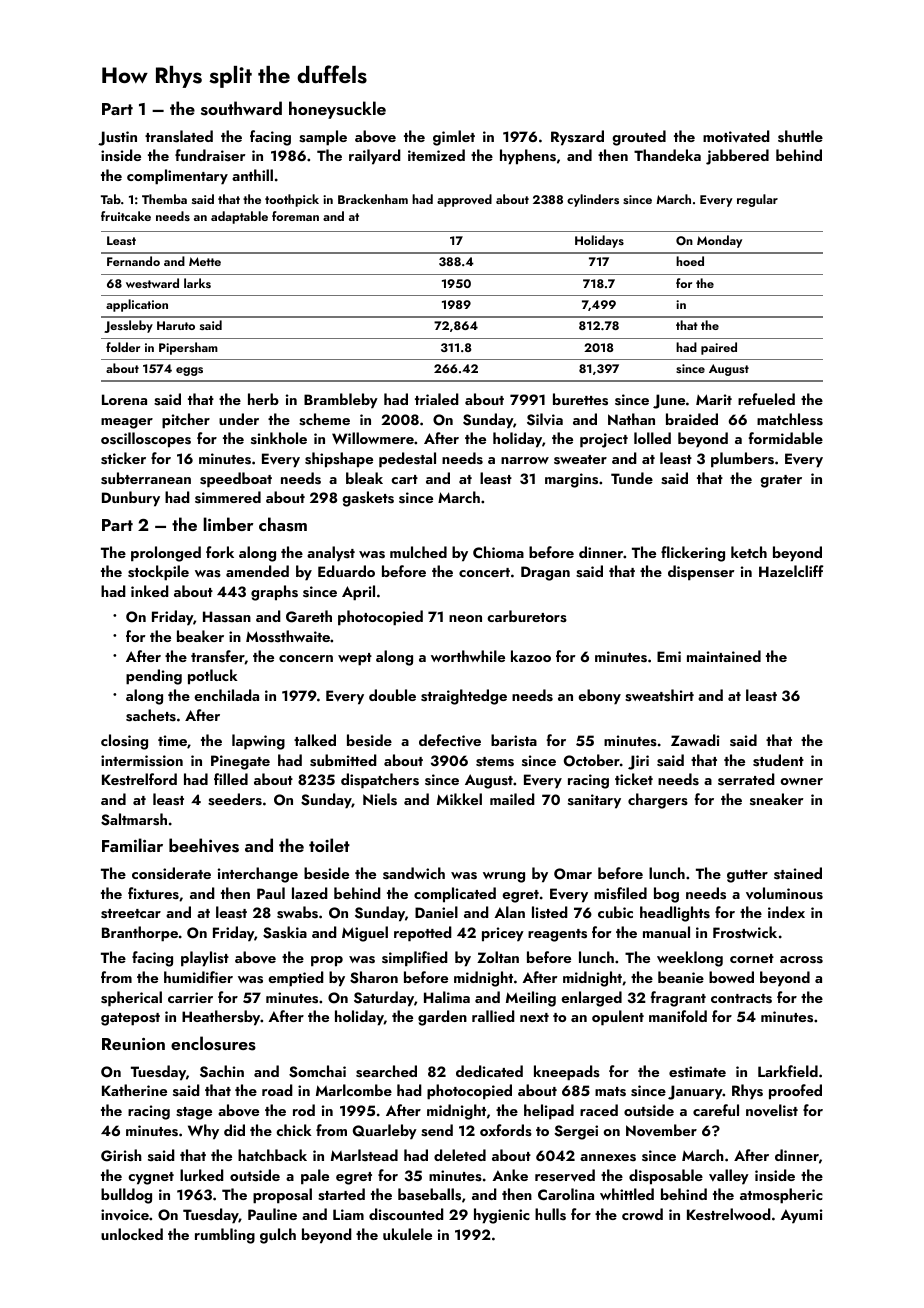 This page has height=1308, width=924. What do you see at coordinates (407, 1234) in the page?
I see `ukulele` at bounding box center [407, 1234].
